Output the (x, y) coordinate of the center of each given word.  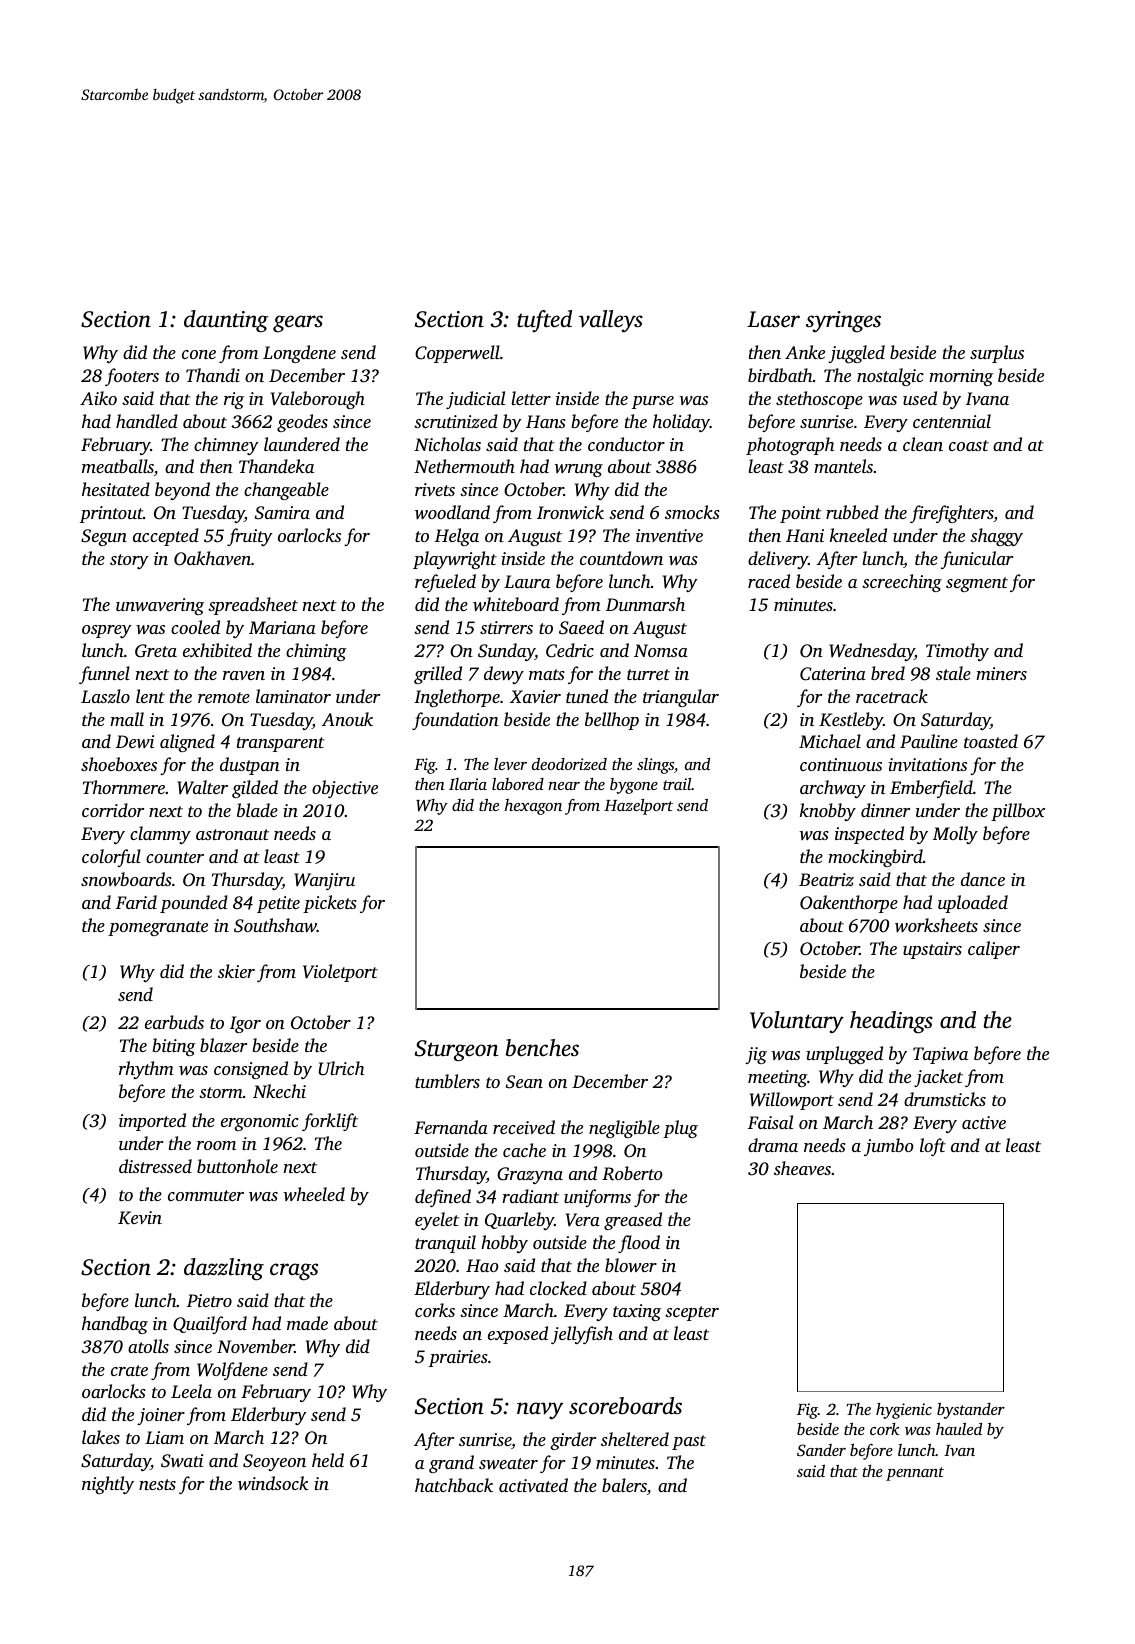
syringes (843, 322)
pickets (330, 904)
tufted (544, 321)
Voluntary (797, 1022)
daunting (226, 321)
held (328, 1460)
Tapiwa (940, 1055)
